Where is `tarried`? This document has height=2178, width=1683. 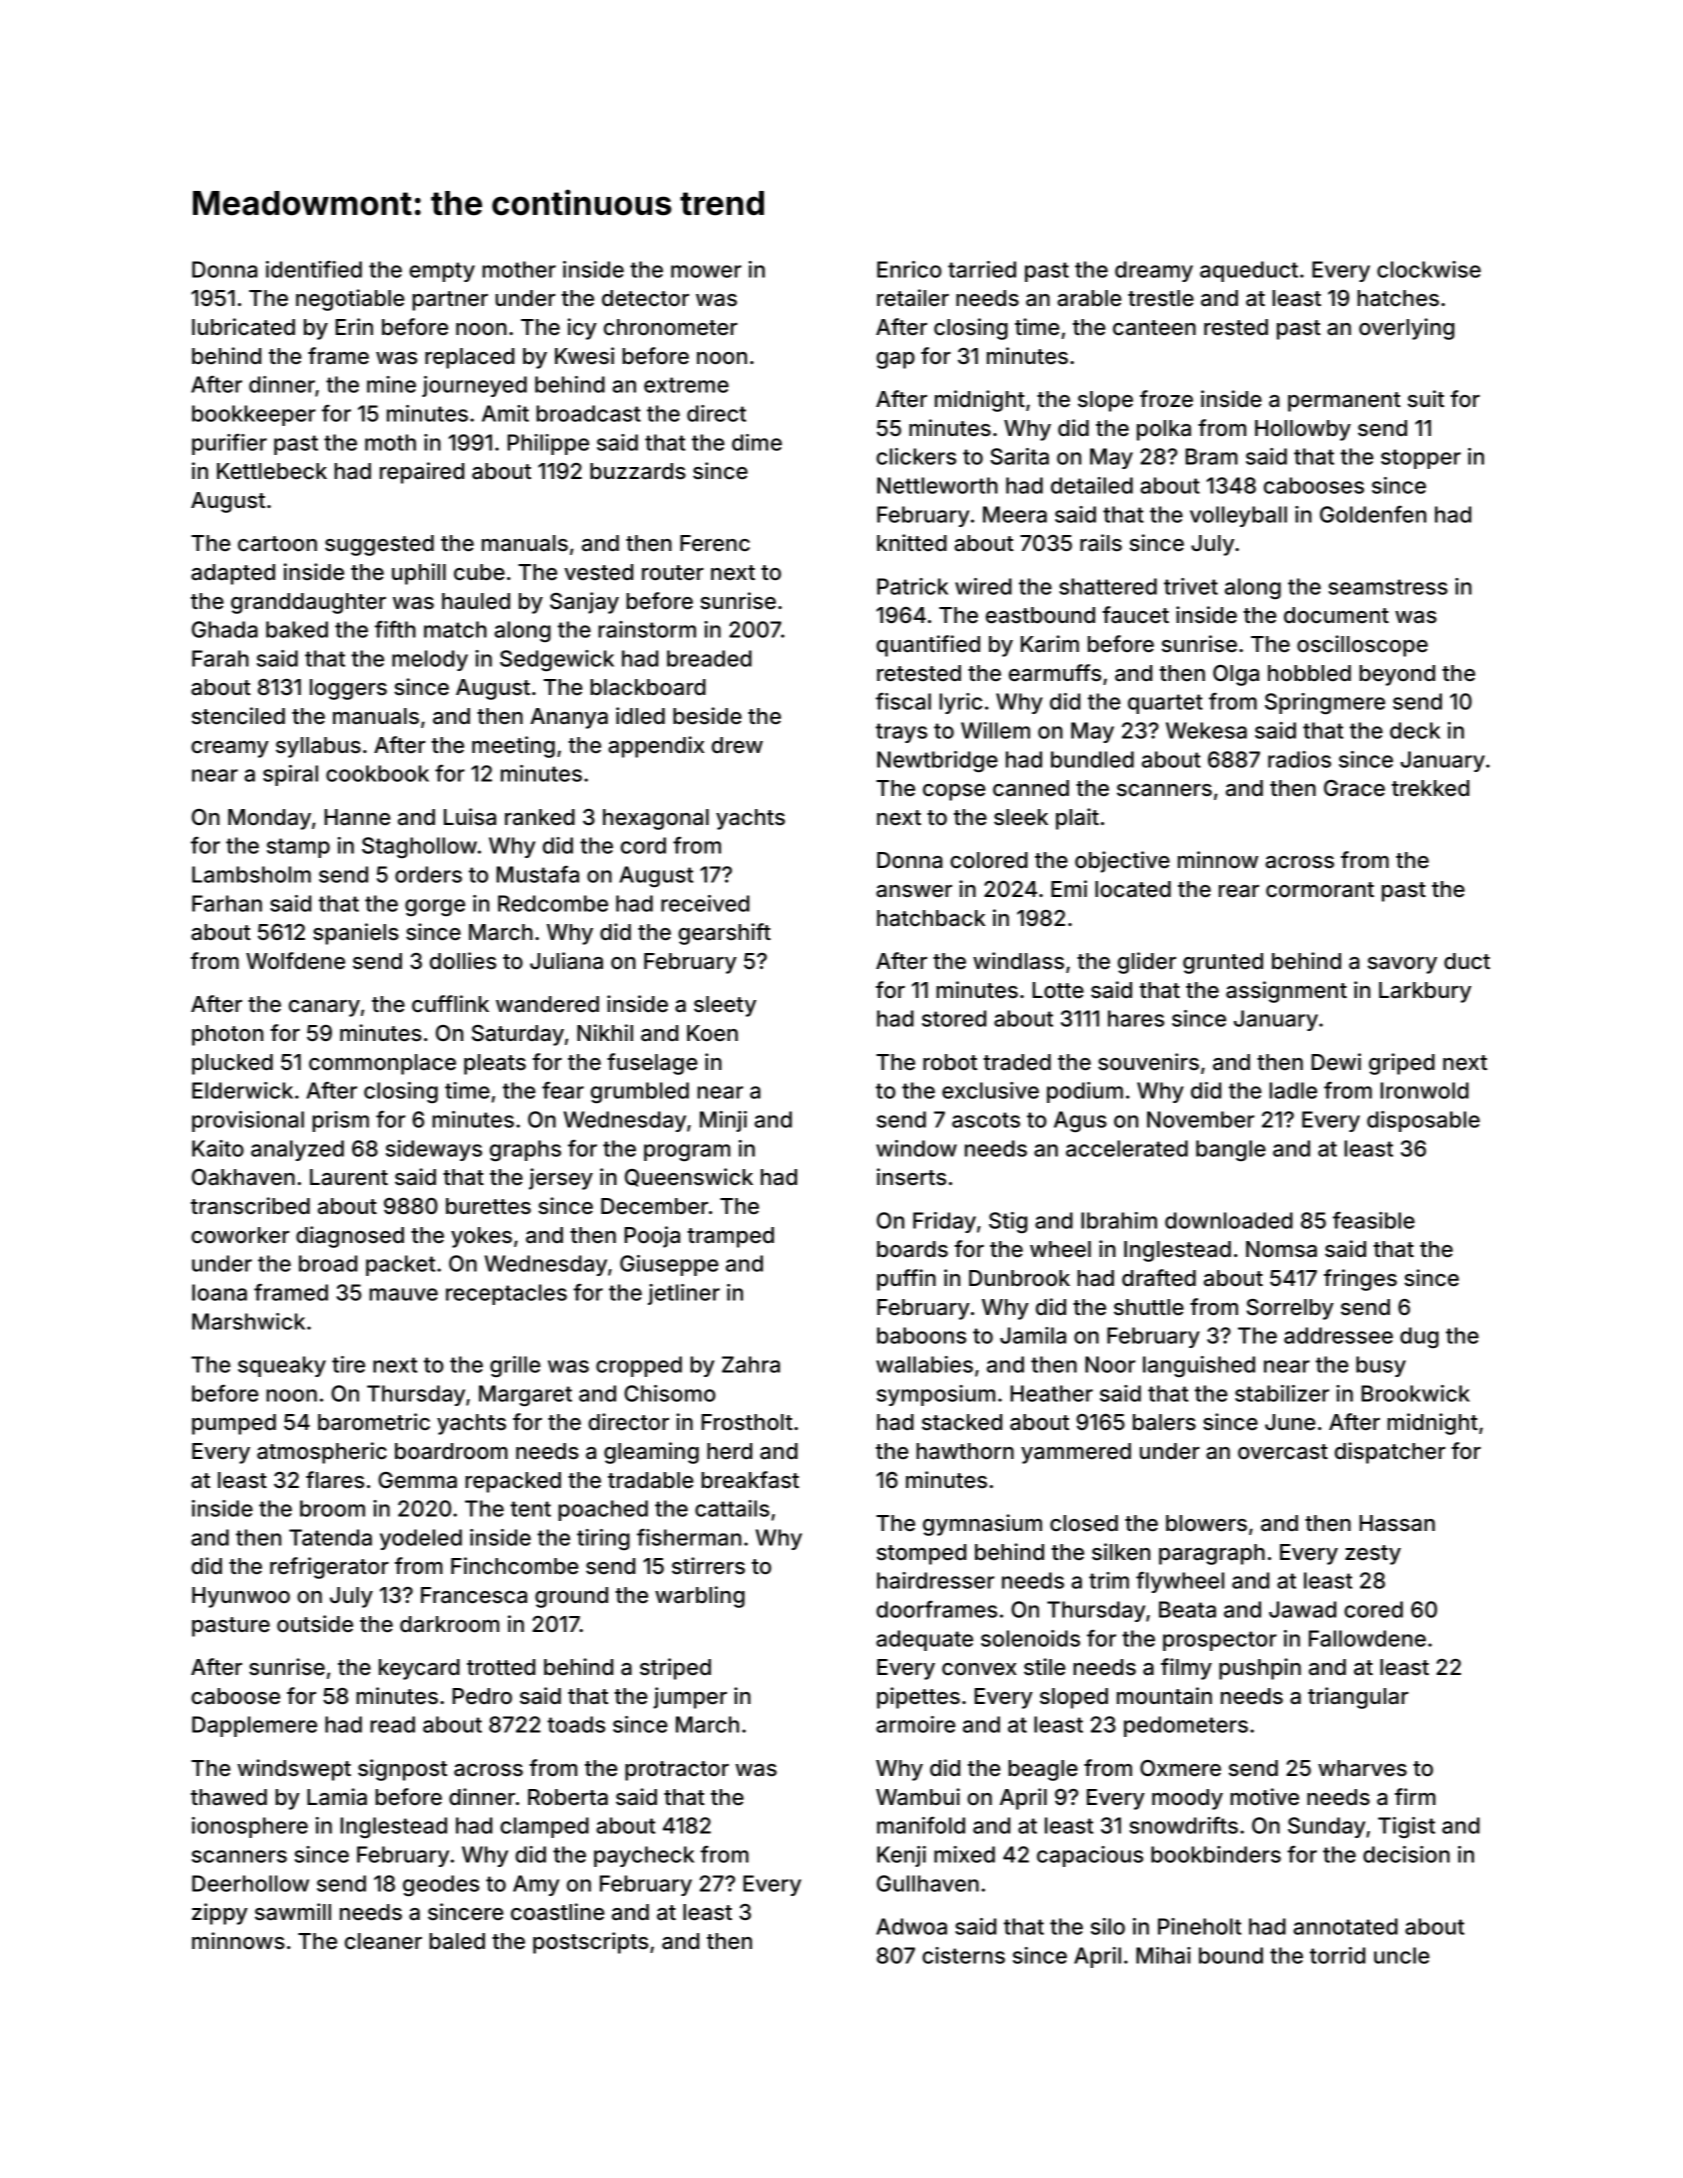 tarried is located at coordinates (982, 269).
